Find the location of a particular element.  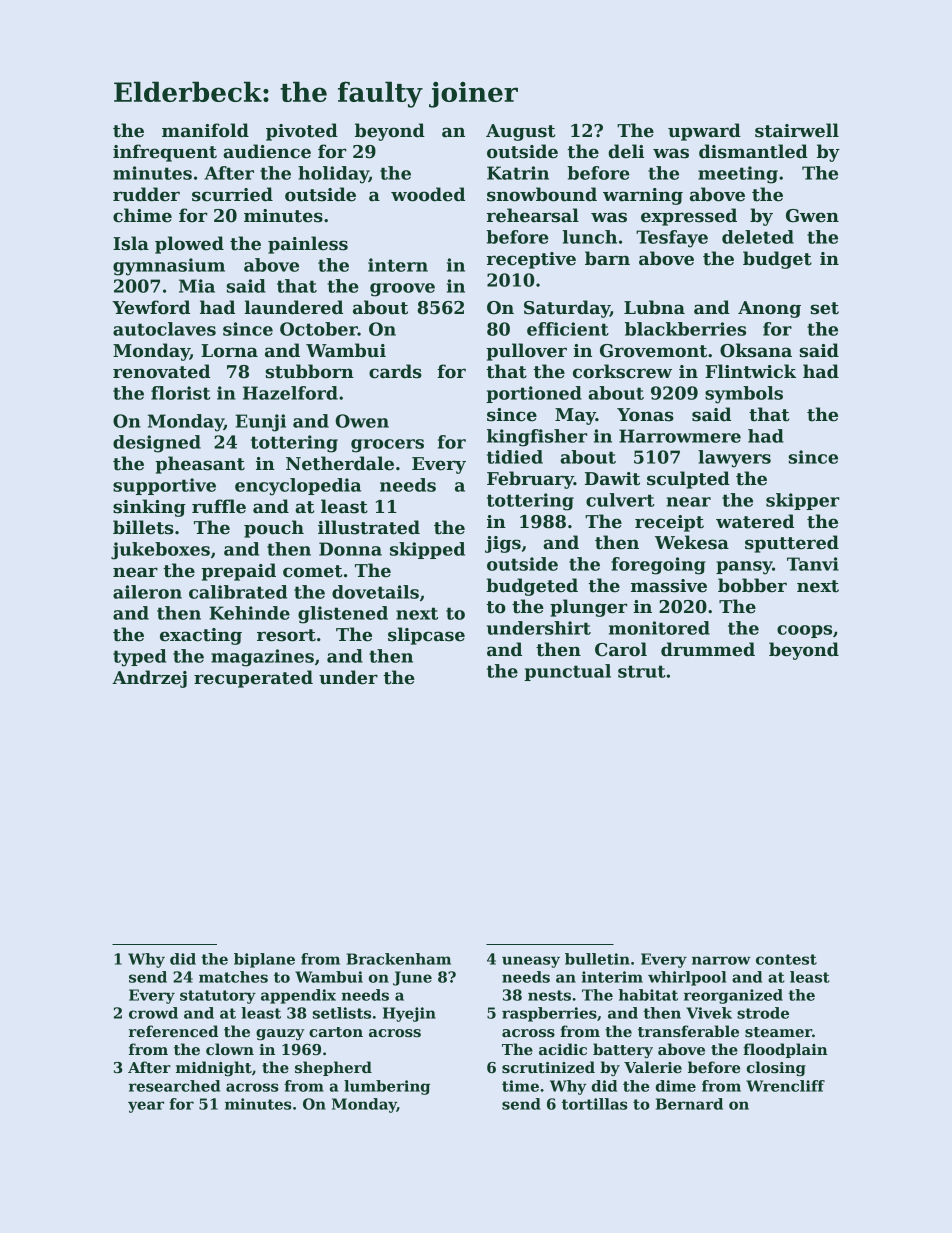

lawyers is located at coordinates (734, 459).
